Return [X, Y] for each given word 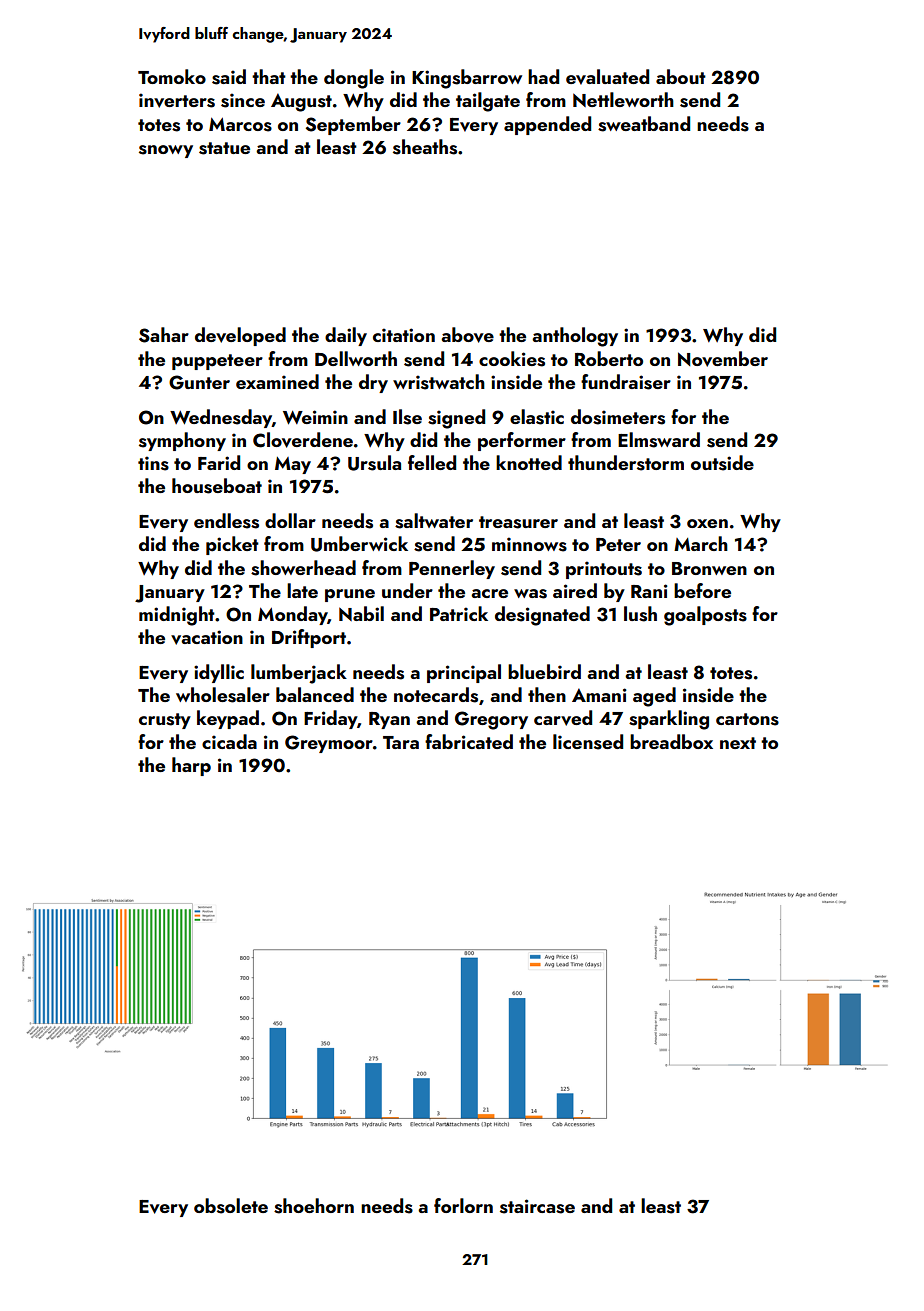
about [681, 76]
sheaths [425, 147]
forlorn [463, 1205]
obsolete [231, 1206]
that [269, 76]
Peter [618, 544]
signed [456, 419]
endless [226, 521]
